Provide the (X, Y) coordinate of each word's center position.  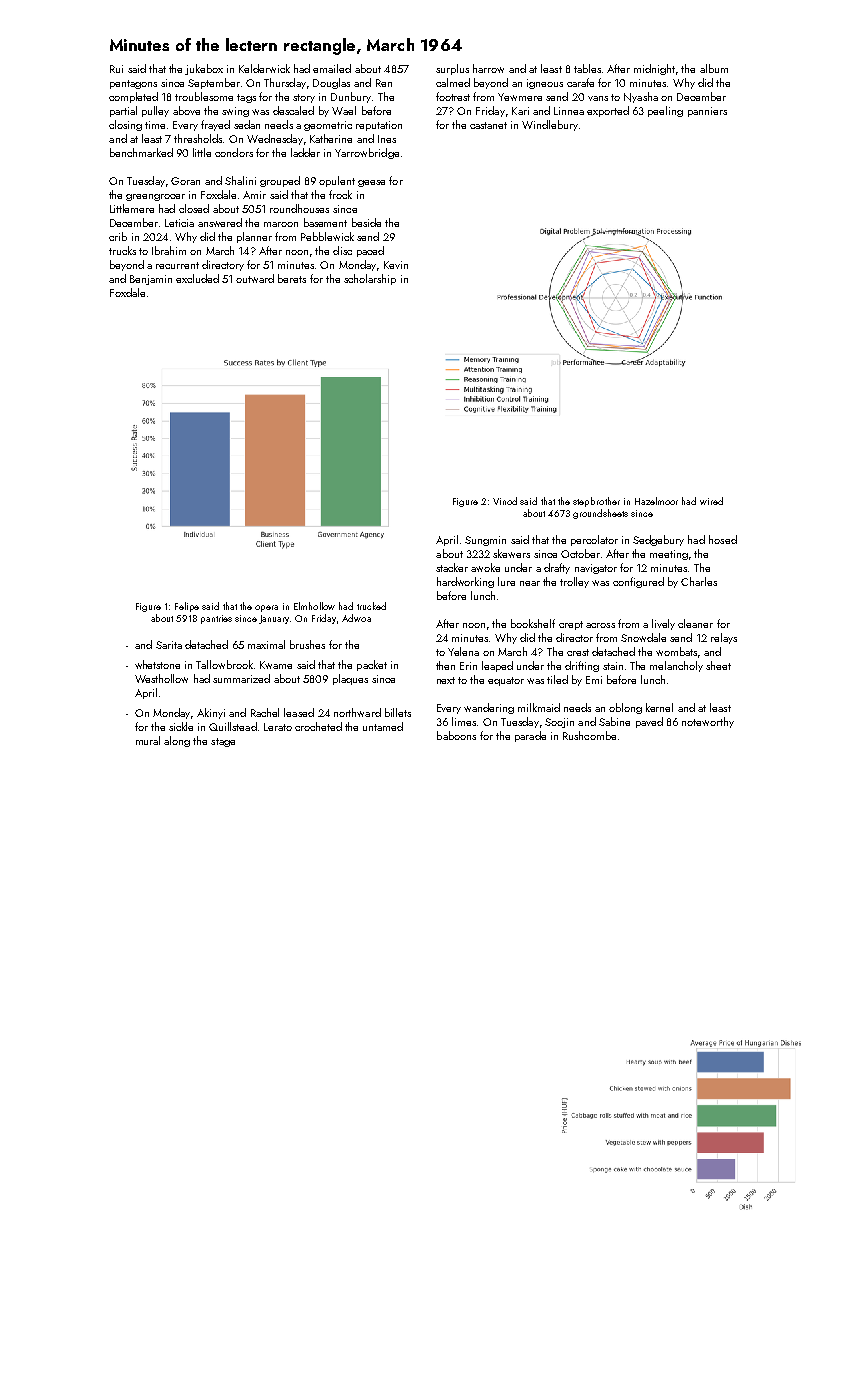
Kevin (396, 265)
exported (608, 111)
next (446, 680)
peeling (665, 111)
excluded (197, 278)
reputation (379, 126)
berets (292, 278)
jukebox (204, 69)
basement (325, 222)
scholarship (370, 279)
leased (299, 712)
